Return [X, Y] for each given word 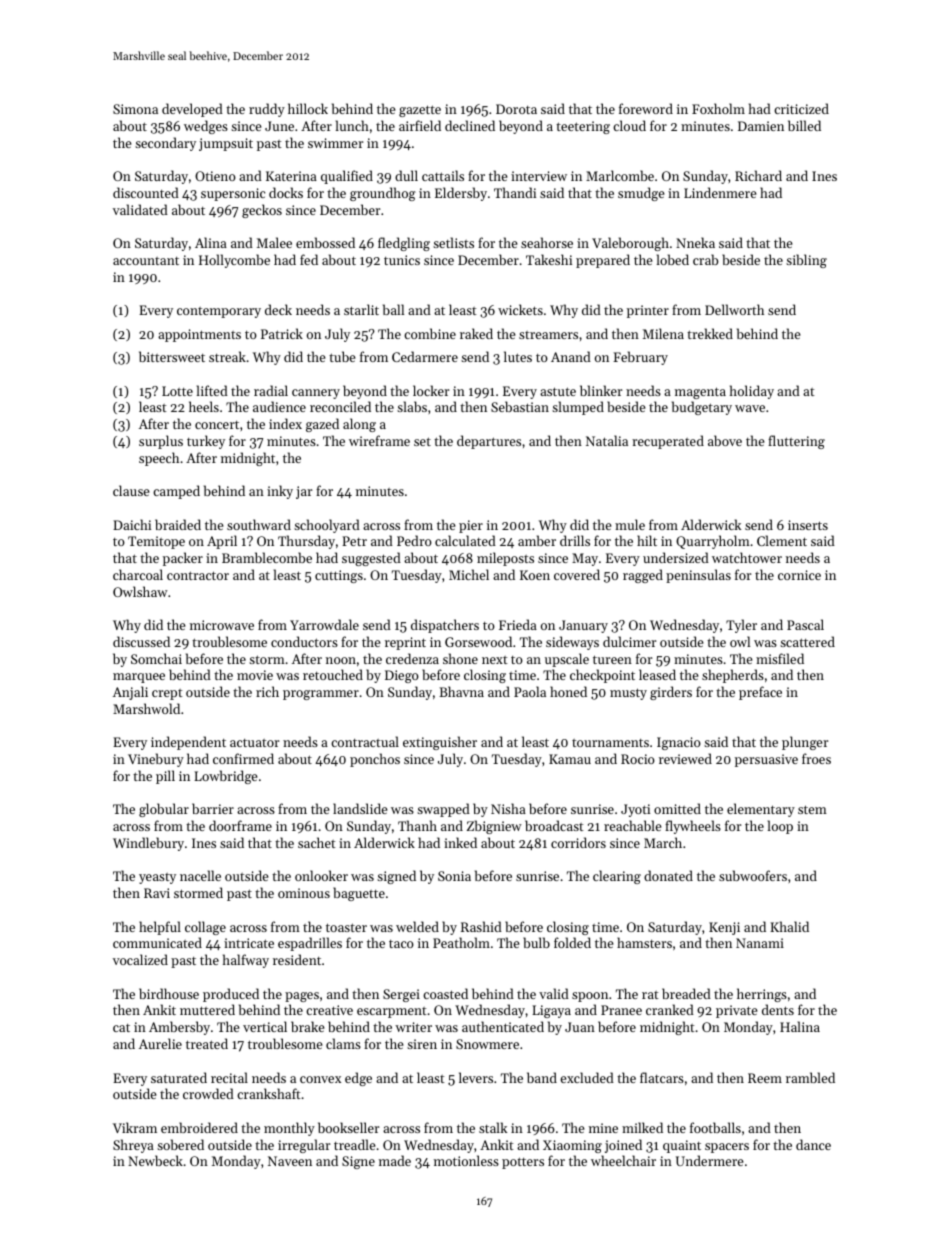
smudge [641, 194]
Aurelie [160, 1043]
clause [131, 490]
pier [471, 526]
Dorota [516, 109]
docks [286, 192]
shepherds [733, 676]
